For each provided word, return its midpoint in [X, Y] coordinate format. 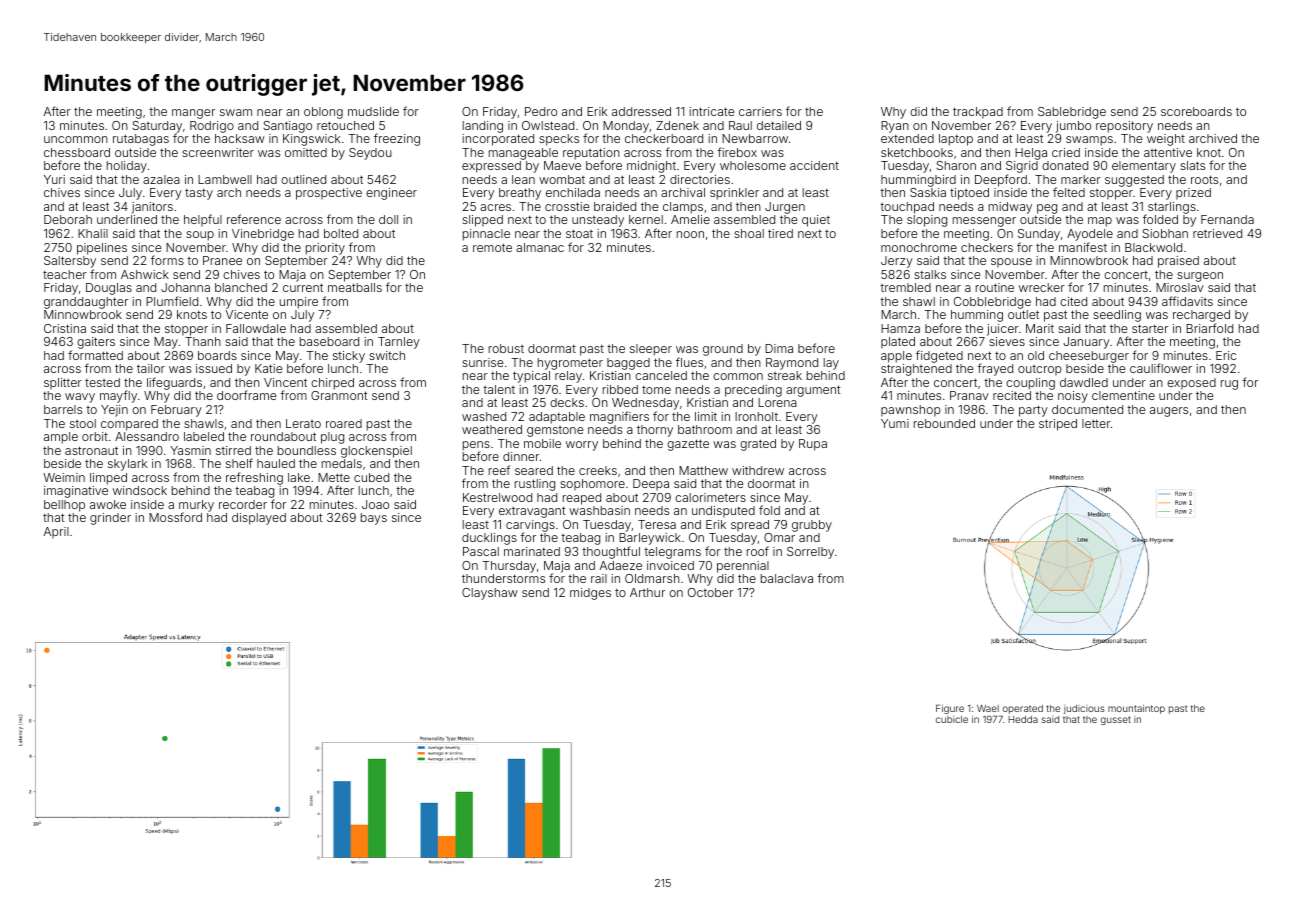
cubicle [952, 719]
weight [1166, 140]
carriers [760, 111]
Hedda [1023, 719]
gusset [1116, 720]
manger [193, 114]
